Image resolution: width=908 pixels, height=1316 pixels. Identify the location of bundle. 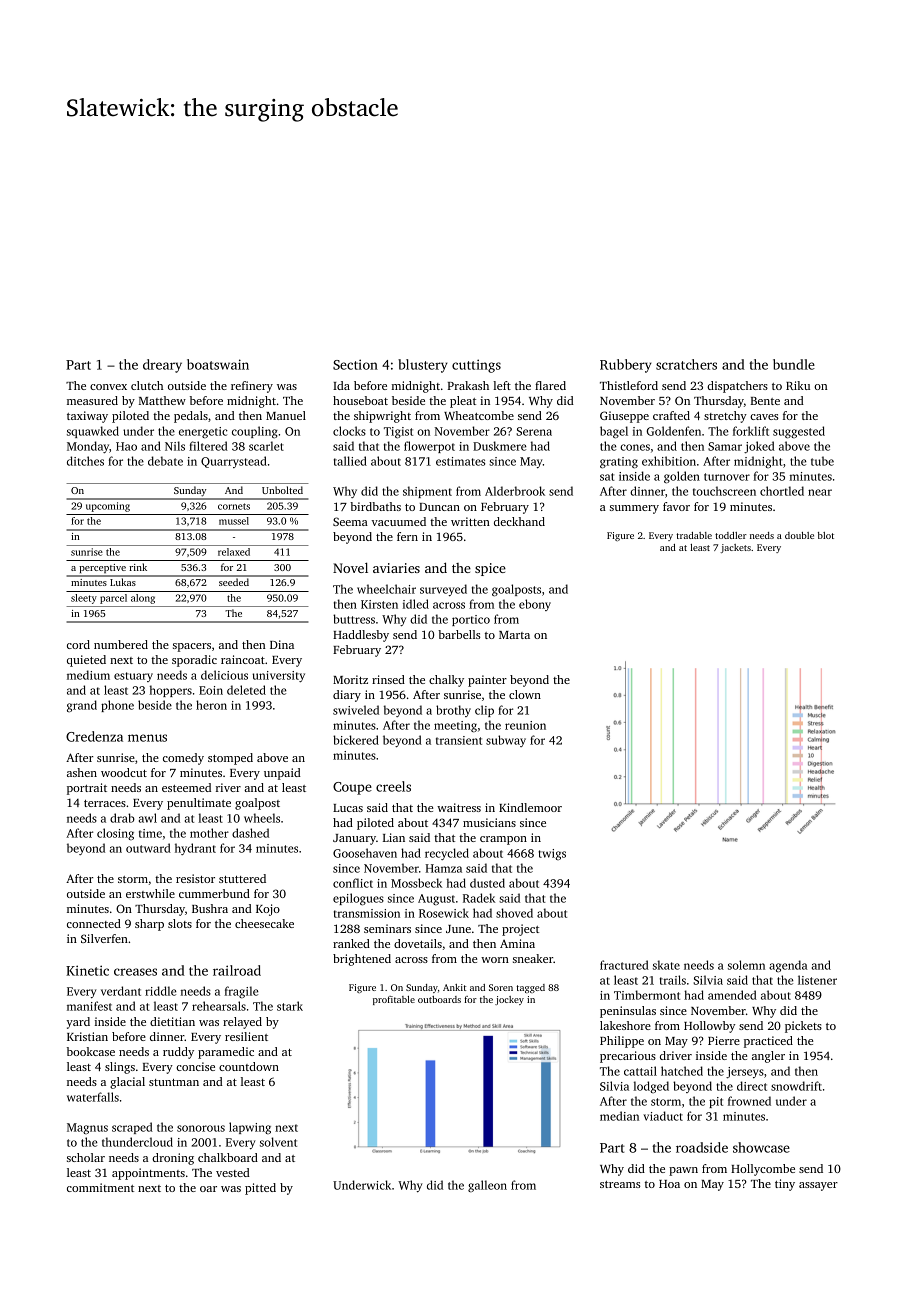
(794, 364).
